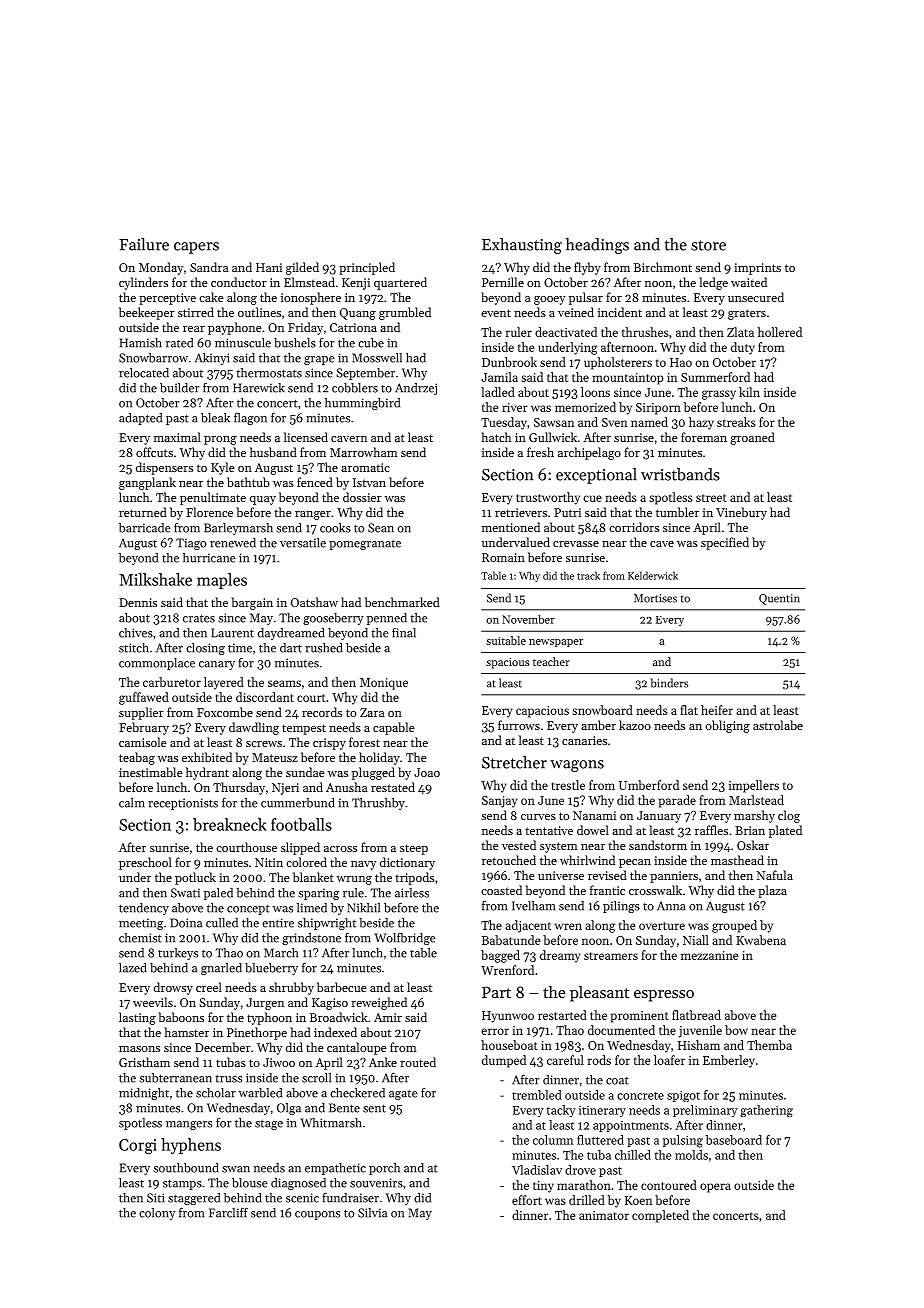 Image resolution: width=924 pixels, height=1308 pixels. I want to click on Monique, so click(384, 684).
